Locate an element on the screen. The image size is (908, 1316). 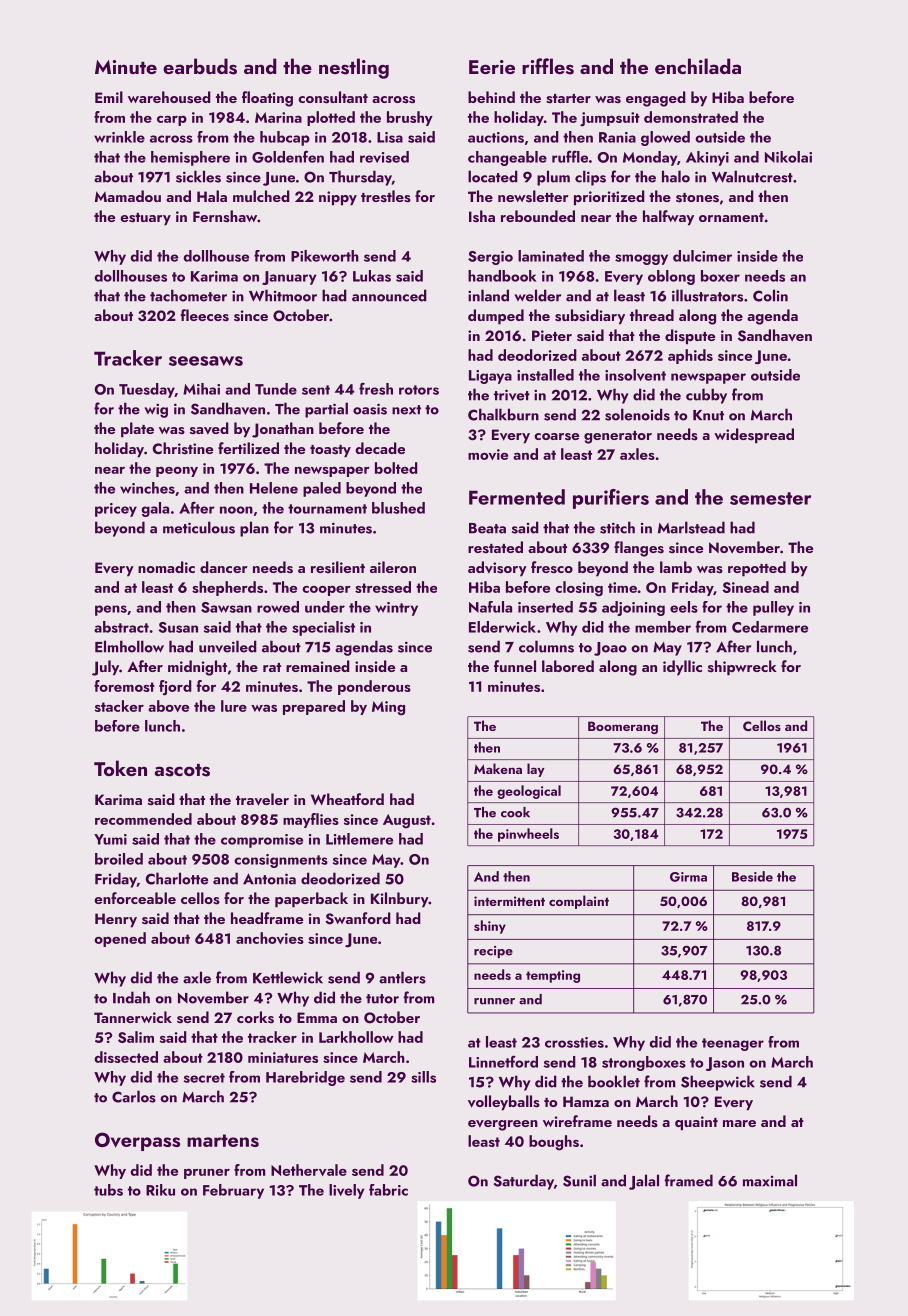
foremost is located at coordinates (124, 686).
